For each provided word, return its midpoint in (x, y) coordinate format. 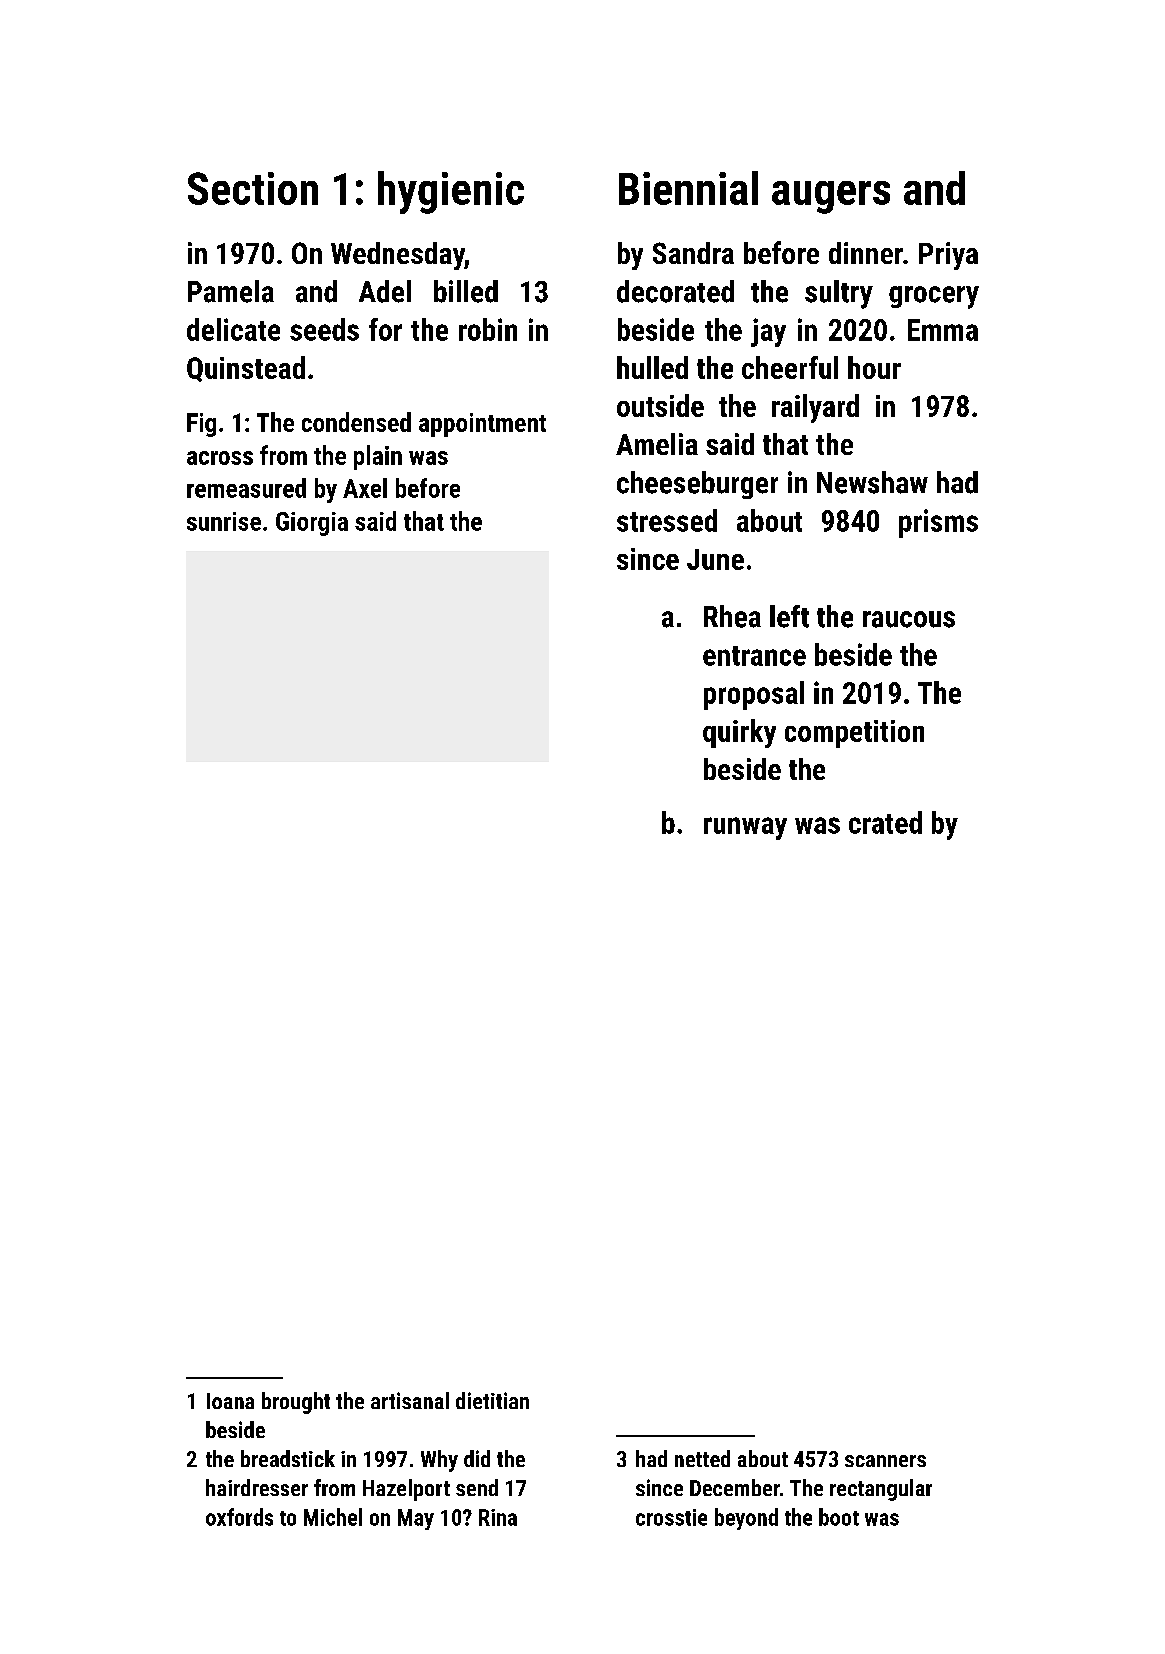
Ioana (230, 1401)
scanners (885, 1461)
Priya (948, 256)
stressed (667, 520)
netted (702, 1458)
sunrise (224, 521)
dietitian (492, 1400)
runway (745, 828)
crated (885, 822)
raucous (909, 619)
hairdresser (257, 1487)
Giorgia (312, 524)
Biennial (688, 188)
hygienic (451, 192)
